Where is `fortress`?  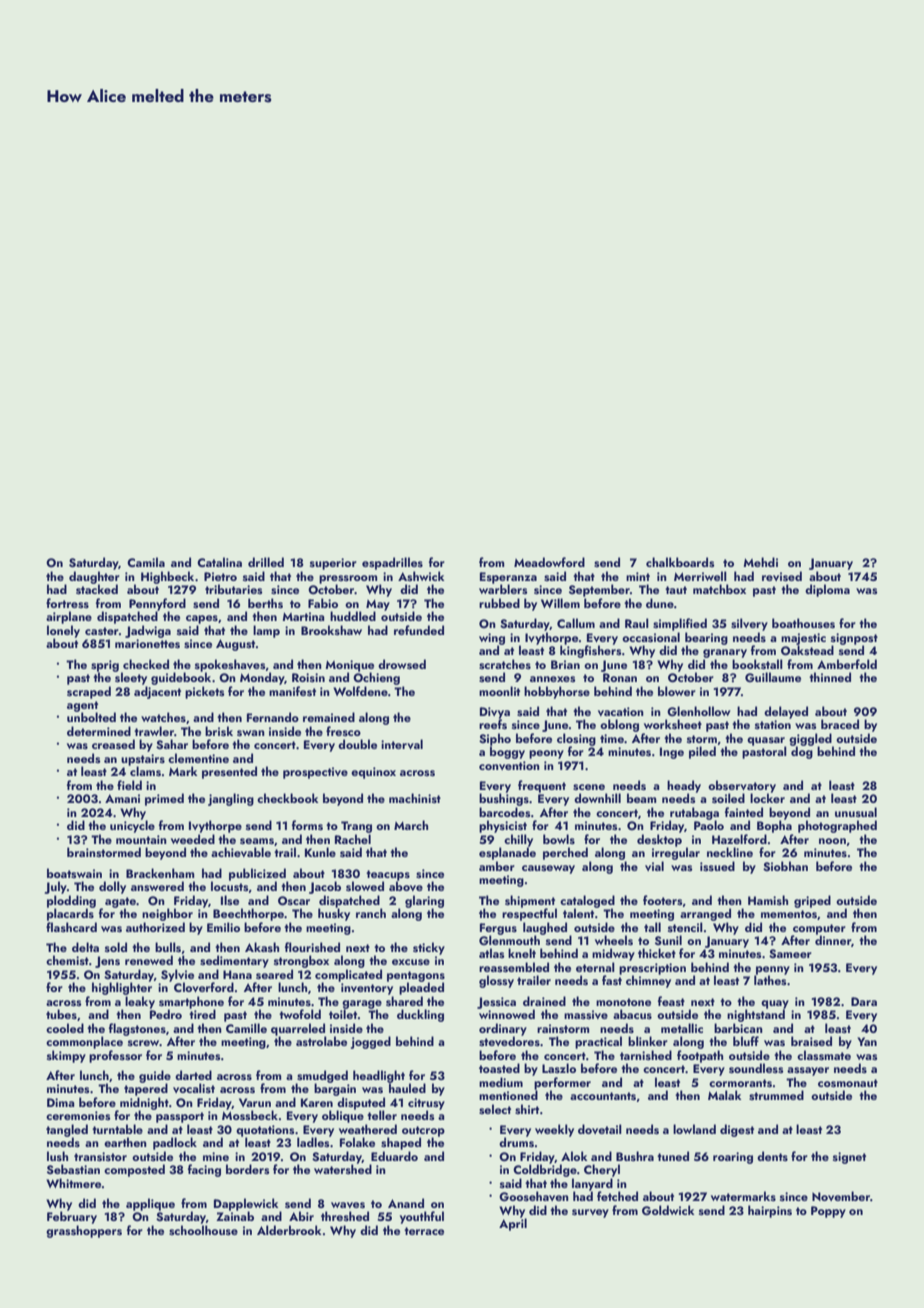 fortress is located at coordinates (67, 603).
